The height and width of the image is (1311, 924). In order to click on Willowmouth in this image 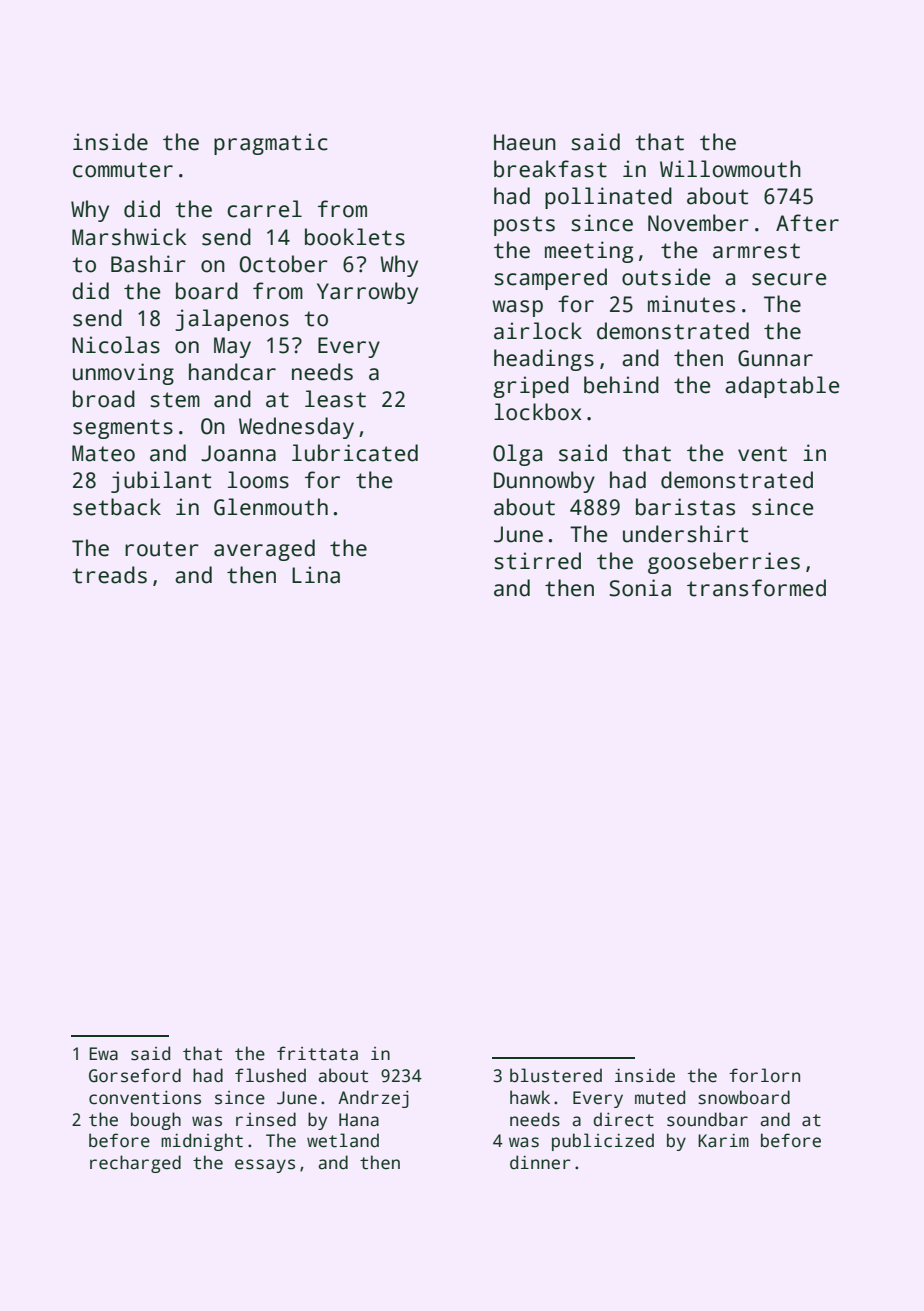, I will do `click(730, 169)`.
